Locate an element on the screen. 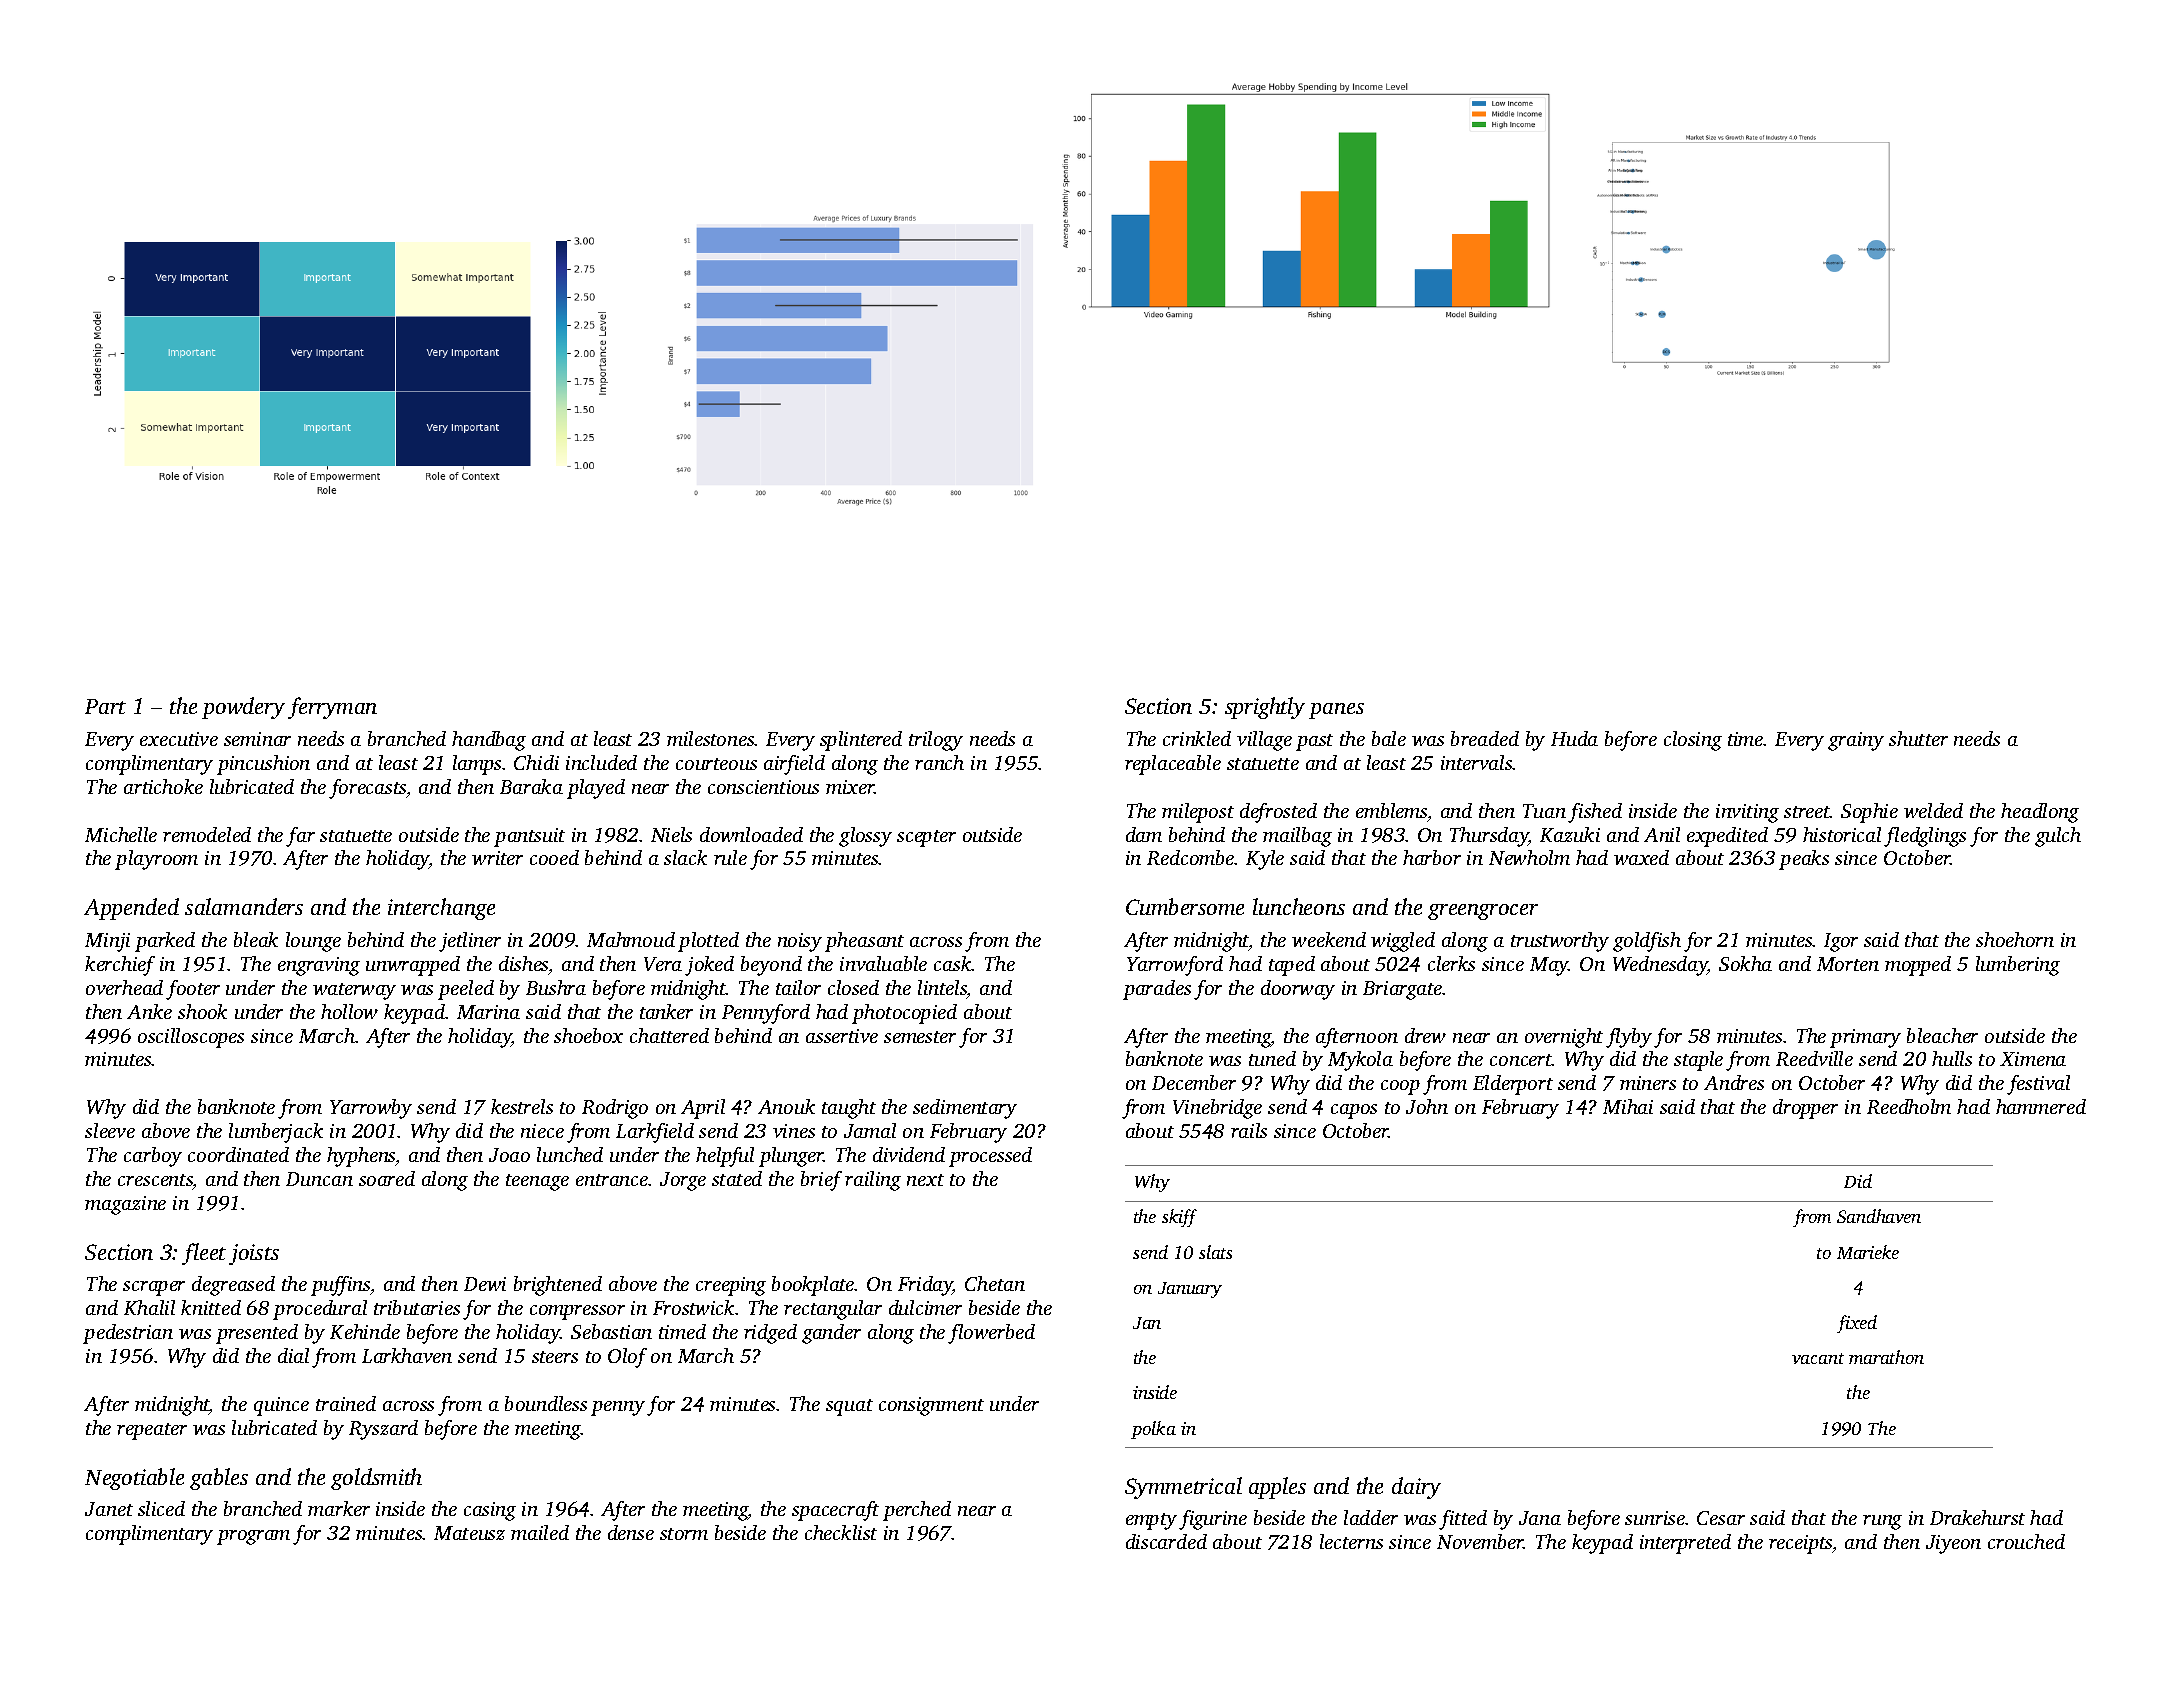 This screenshot has width=2178, height=1683. Negotiable is located at coordinates (134, 1479).
